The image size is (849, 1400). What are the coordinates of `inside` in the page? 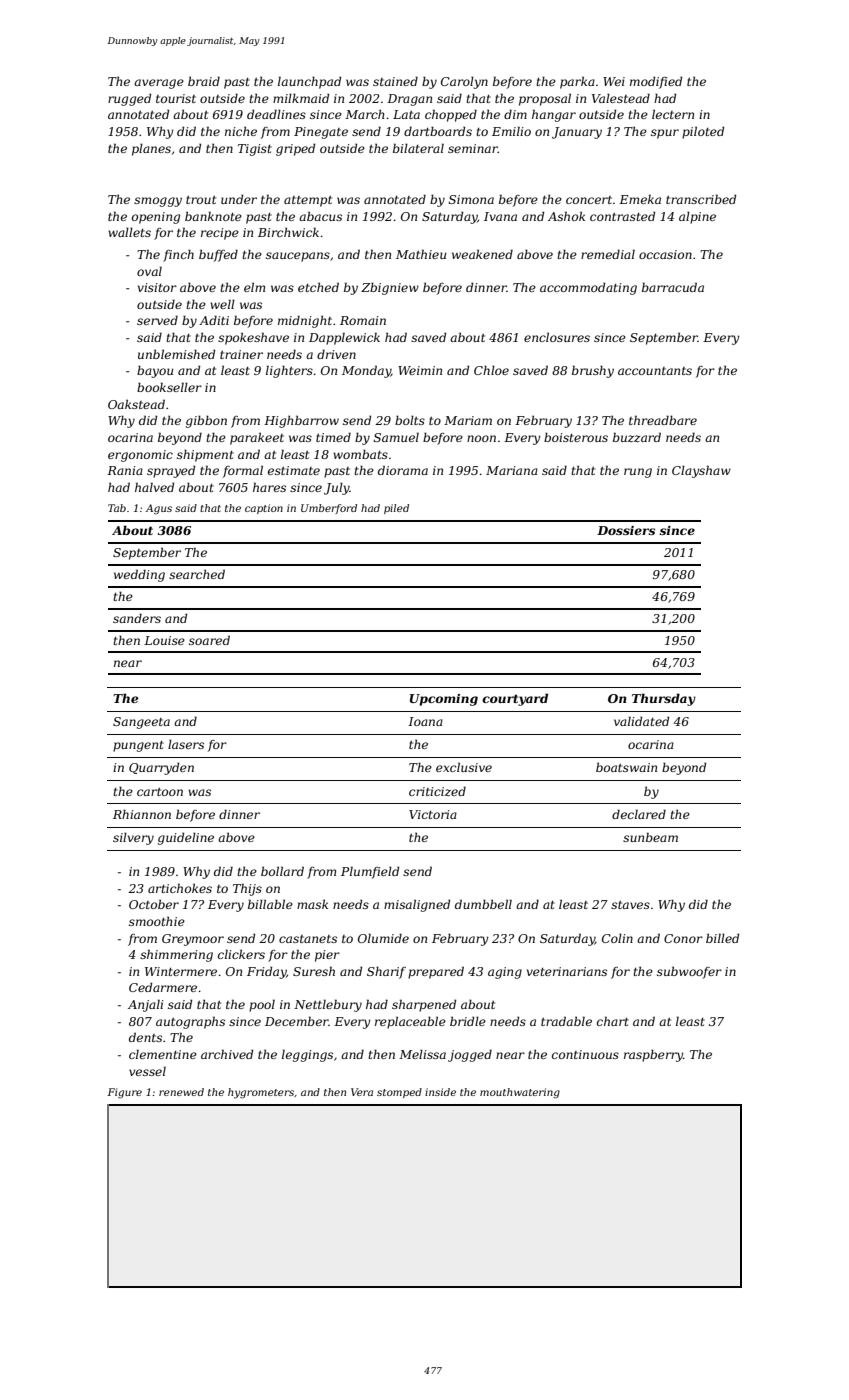 It's located at (440, 1092).
